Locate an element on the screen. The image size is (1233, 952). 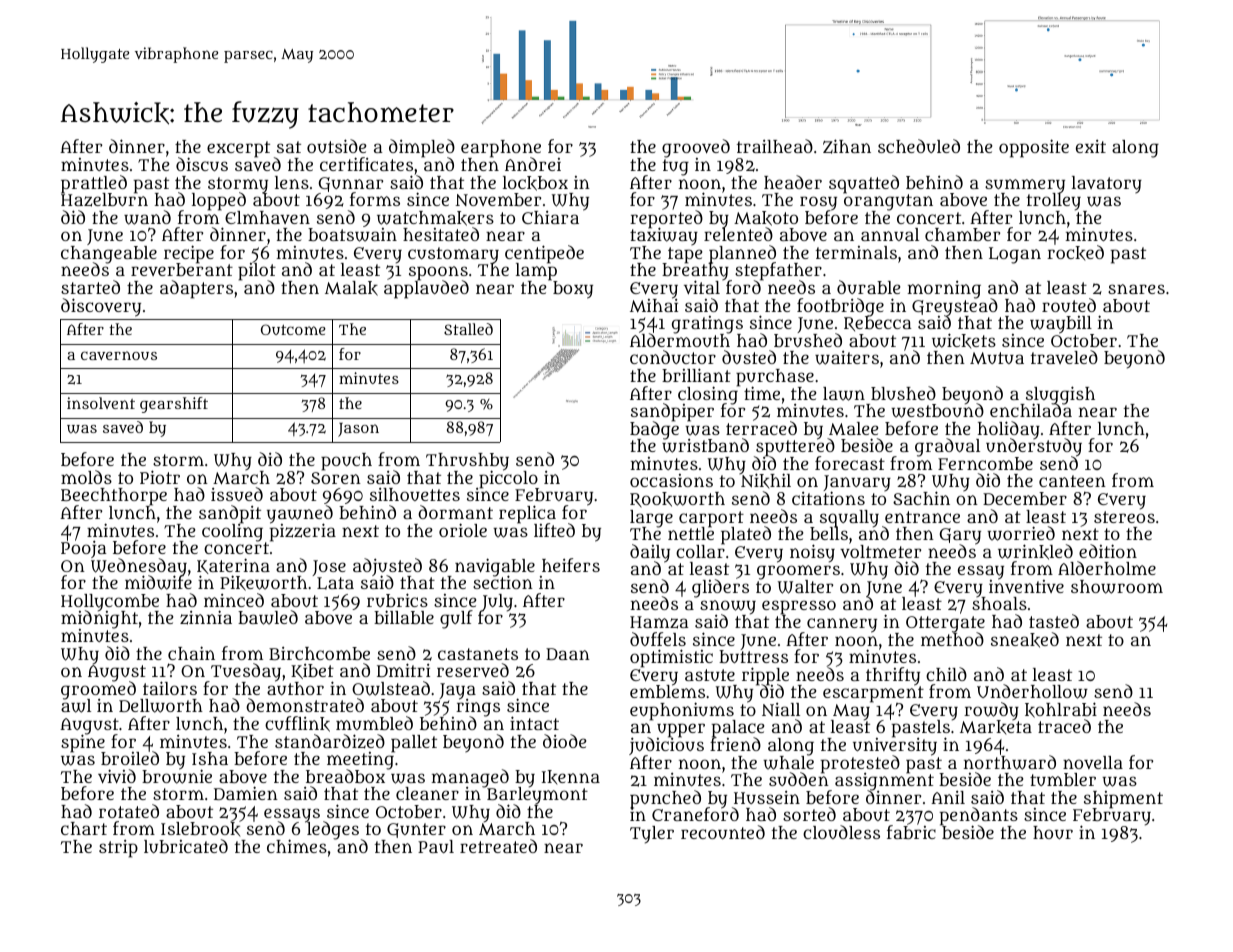
lavatory is located at coordinates (1107, 184).
